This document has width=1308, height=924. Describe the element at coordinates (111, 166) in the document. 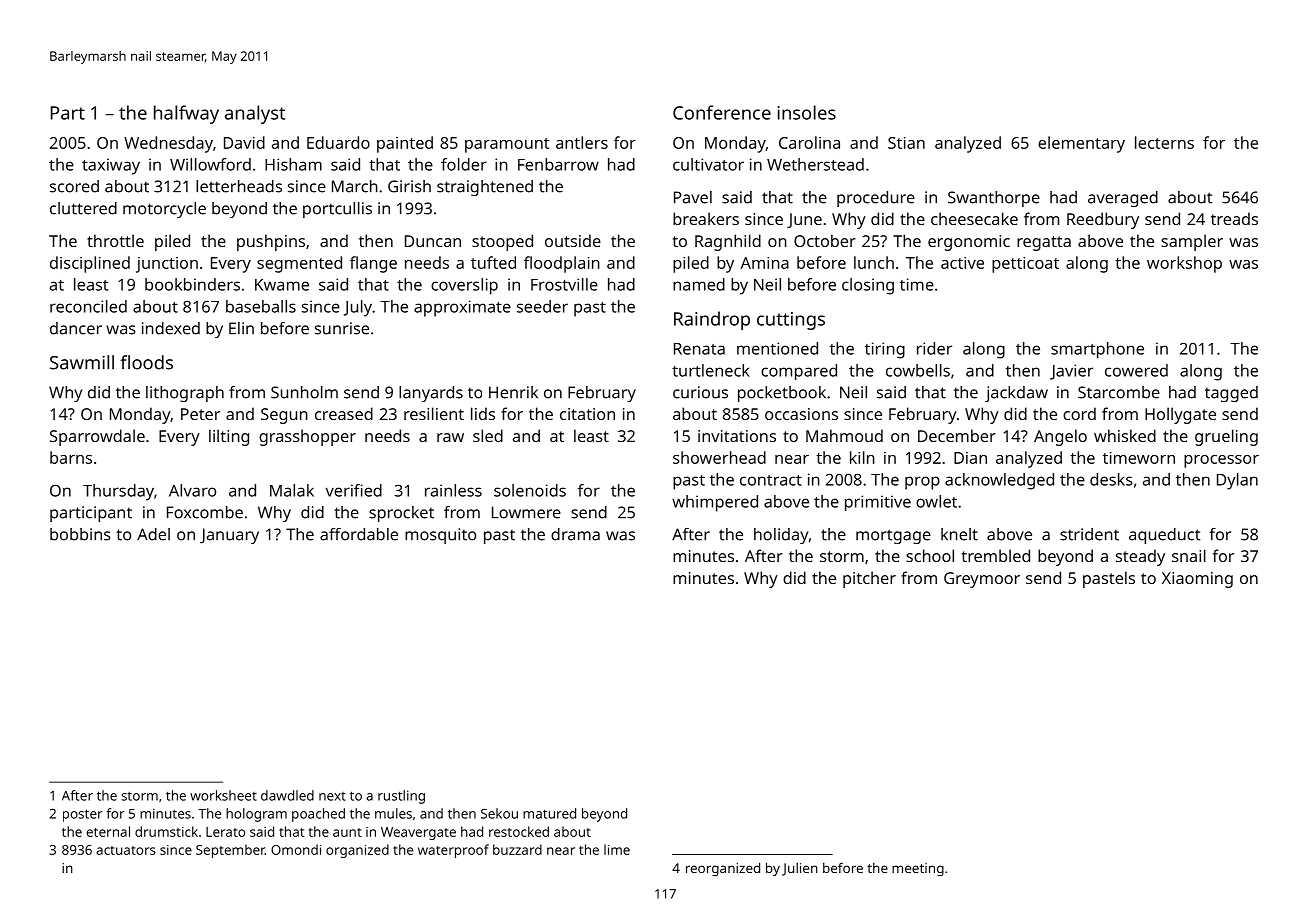

I see `taxiway` at that location.
